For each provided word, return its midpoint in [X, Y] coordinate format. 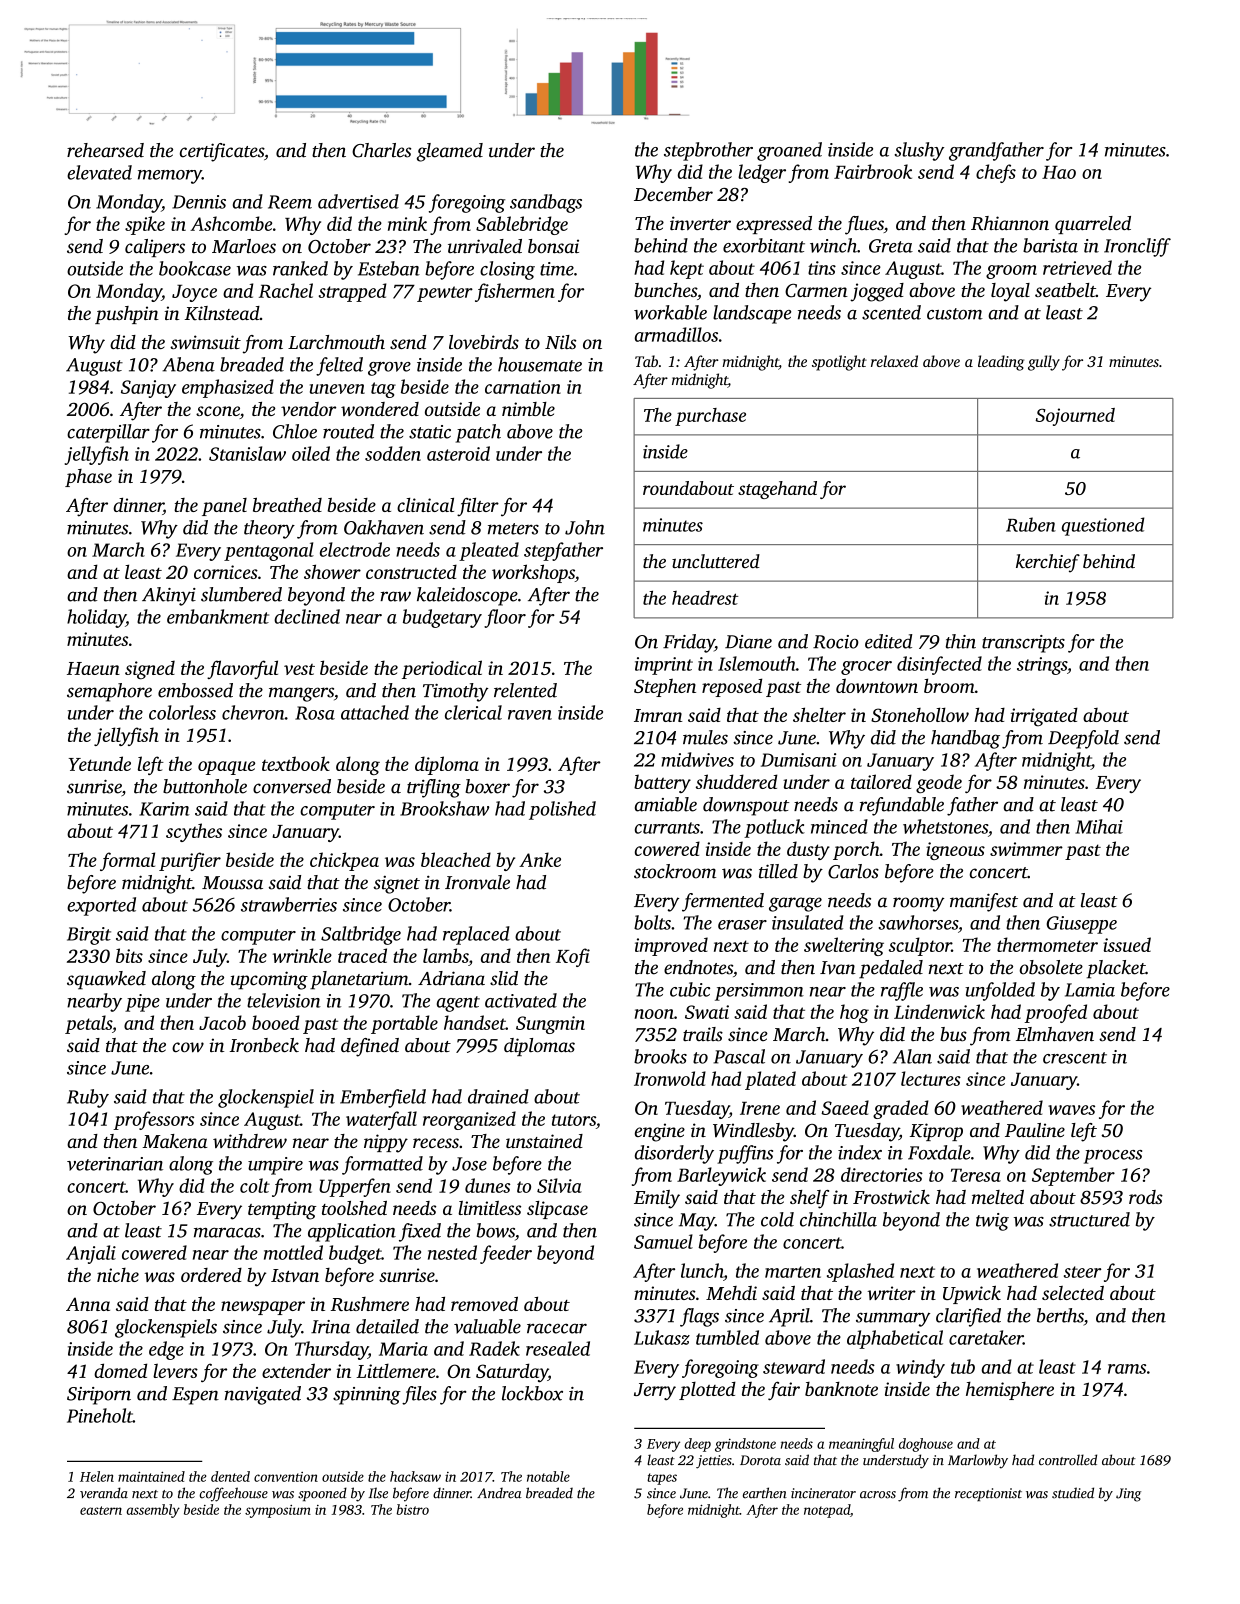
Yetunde [100, 763]
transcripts [1023, 644]
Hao [1059, 172]
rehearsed [105, 150]
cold [777, 1219]
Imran [658, 715]
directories [882, 1174]
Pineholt [100, 1415]
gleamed [450, 152]
